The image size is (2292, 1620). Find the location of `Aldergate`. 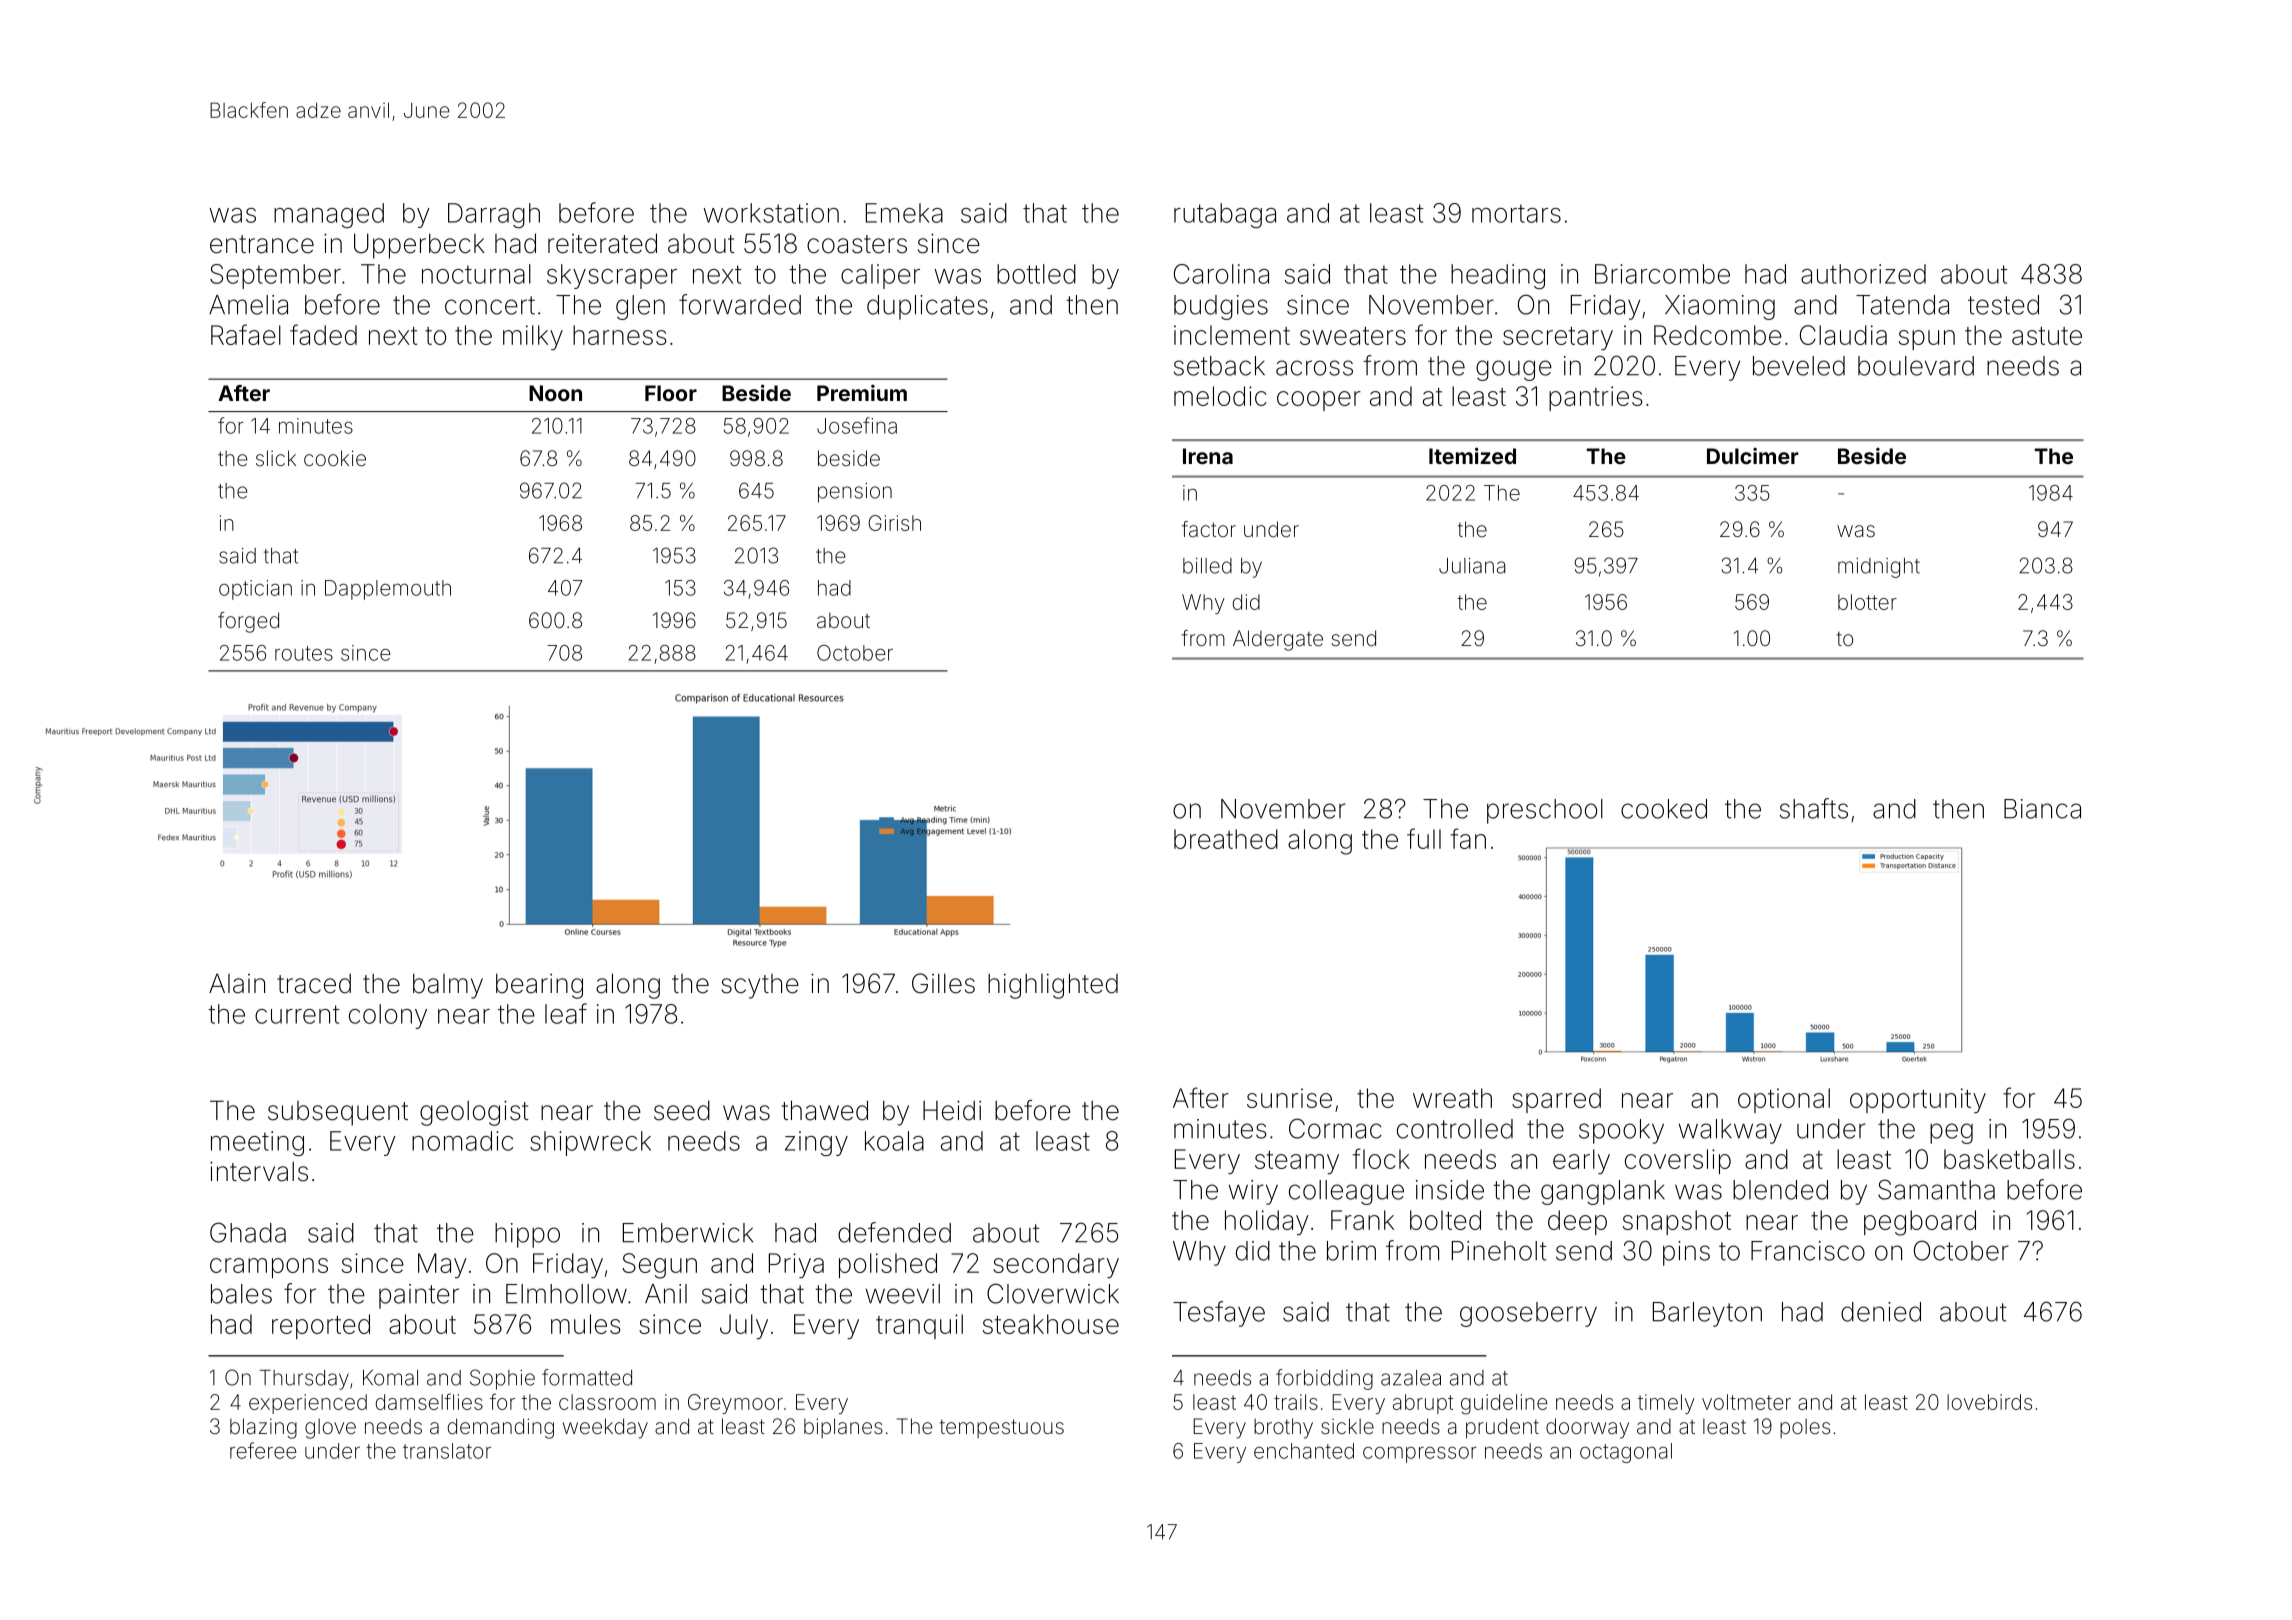

Aldergate is located at coordinates (1278, 640).
